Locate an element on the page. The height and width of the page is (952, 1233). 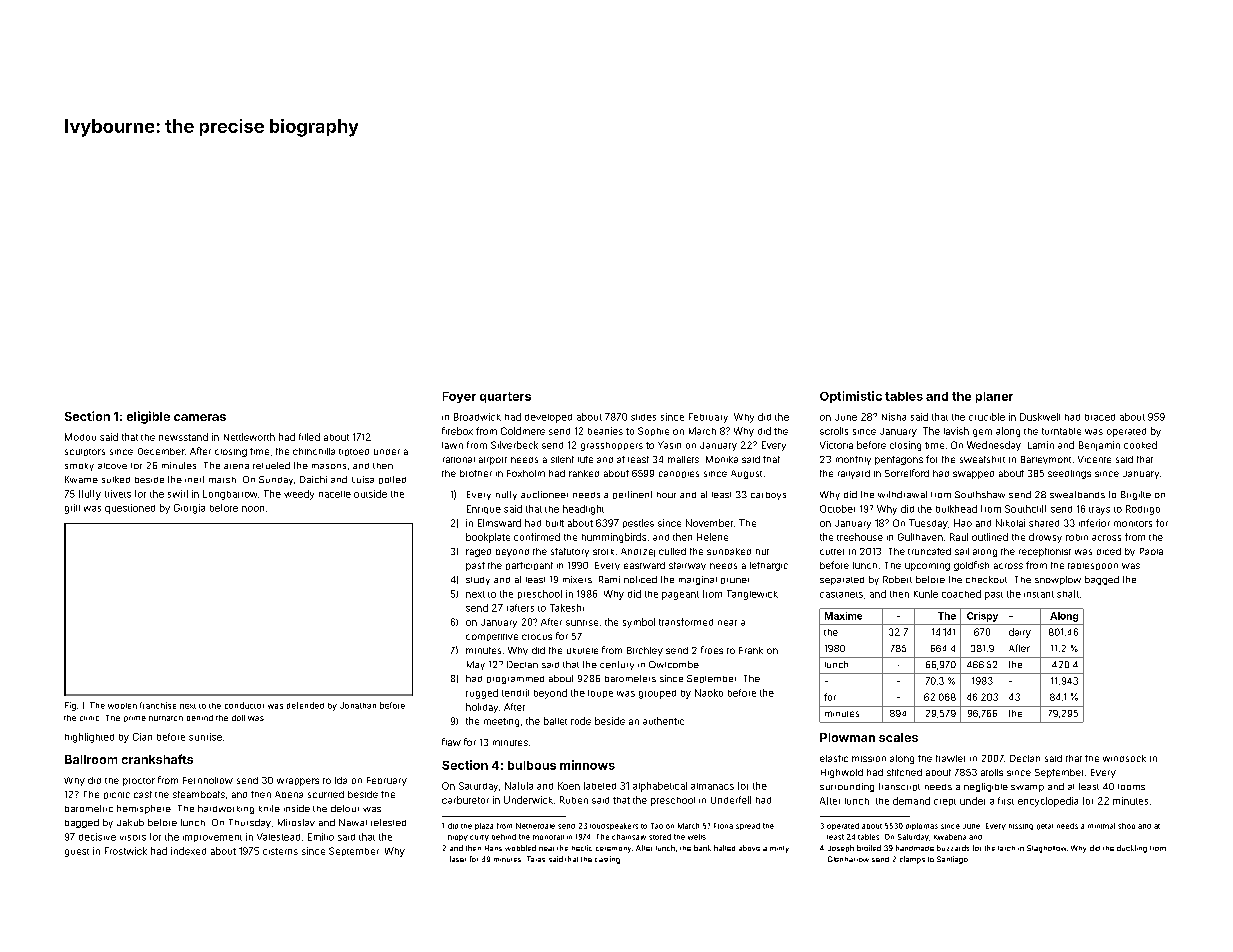
brother is located at coordinates (476, 473).
